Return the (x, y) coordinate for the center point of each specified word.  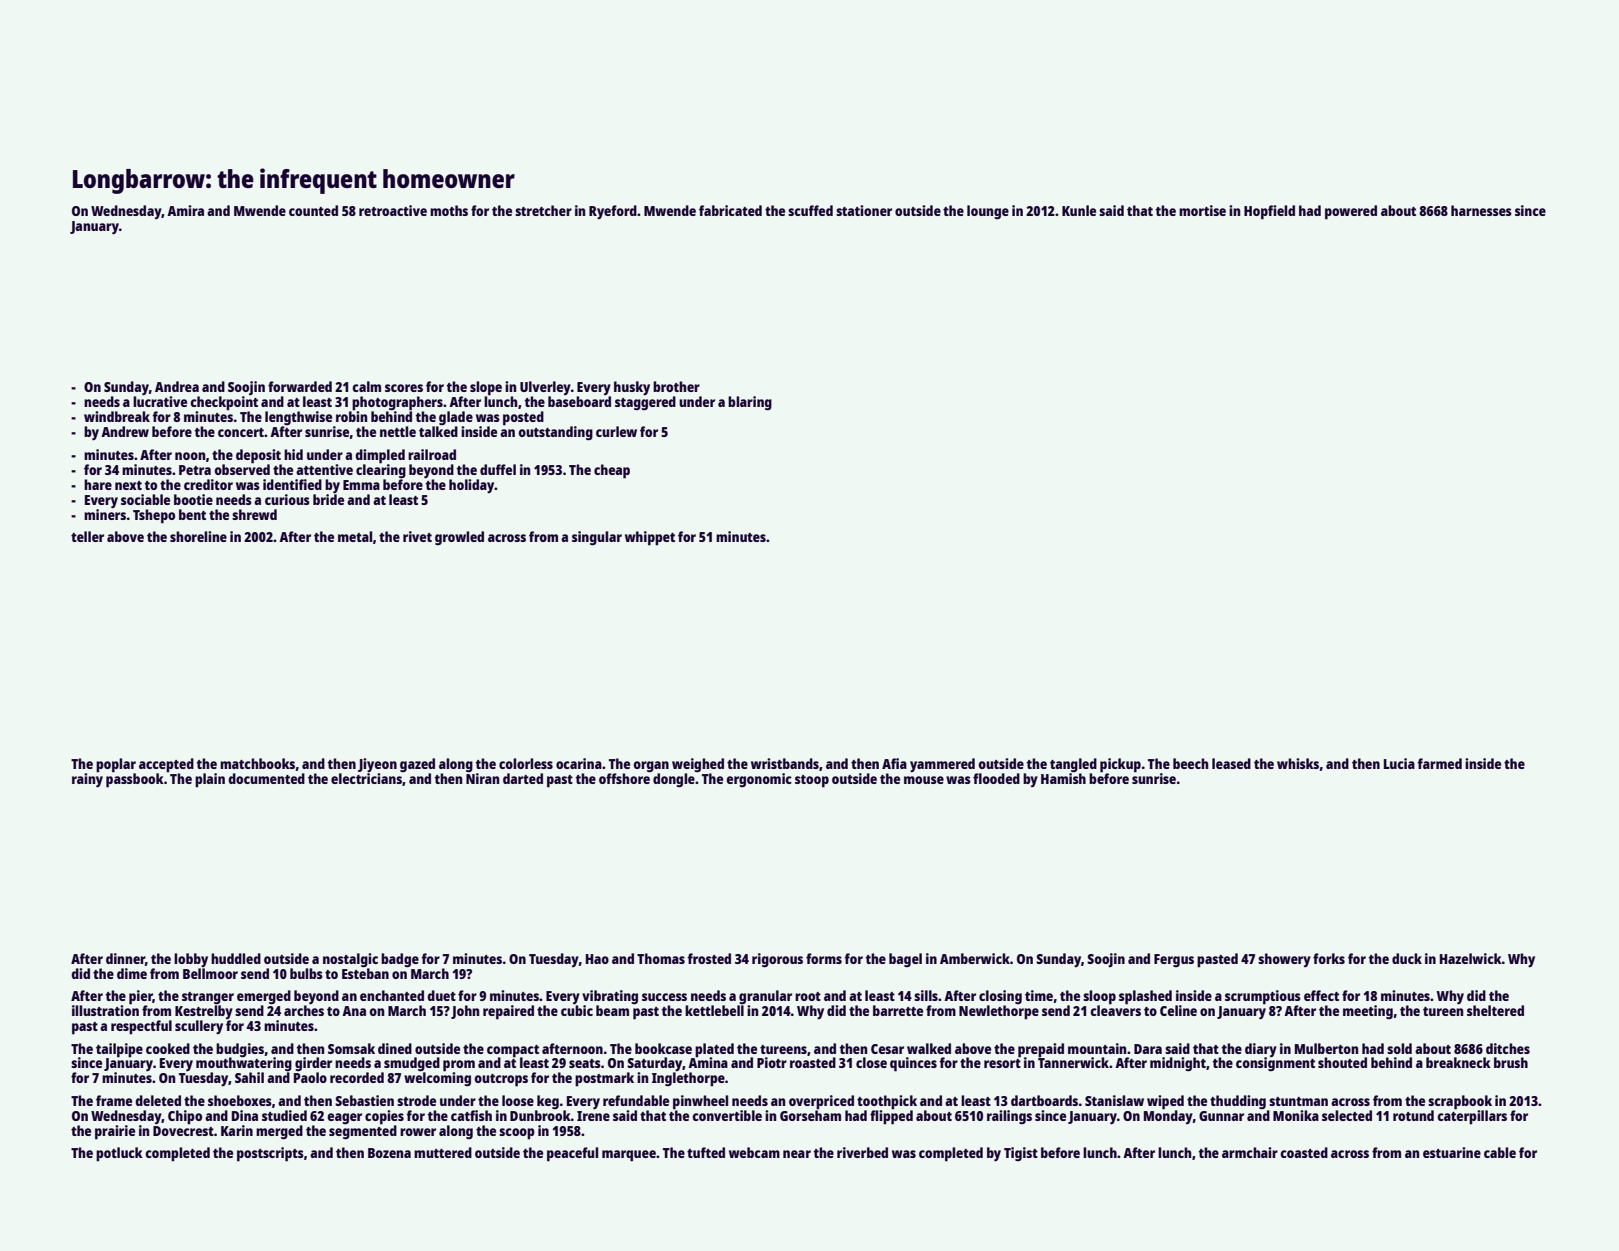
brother (676, 386)
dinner (125, 958)
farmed (1439, 763)
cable (1500, 1152)
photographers (397, 403)
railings (1009, 1117)
